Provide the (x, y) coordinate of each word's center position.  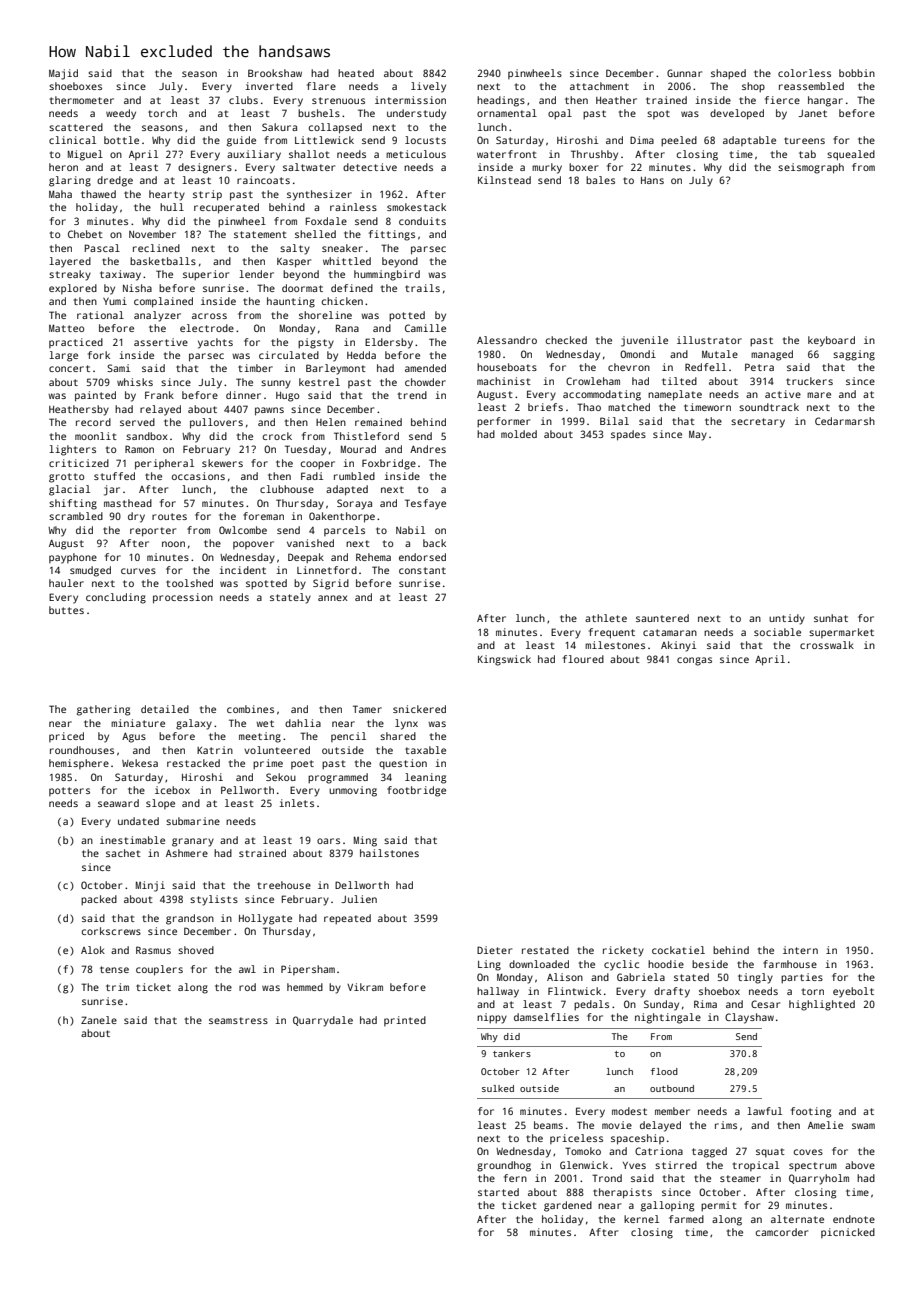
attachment (599, 86)
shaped (728, 74)
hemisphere (79, 764)
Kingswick (504, 660)
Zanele (99, 1020)
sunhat (831, 618)
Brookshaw (275, 73)
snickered (419, 709)
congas (694, 661)
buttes (66, 610)
